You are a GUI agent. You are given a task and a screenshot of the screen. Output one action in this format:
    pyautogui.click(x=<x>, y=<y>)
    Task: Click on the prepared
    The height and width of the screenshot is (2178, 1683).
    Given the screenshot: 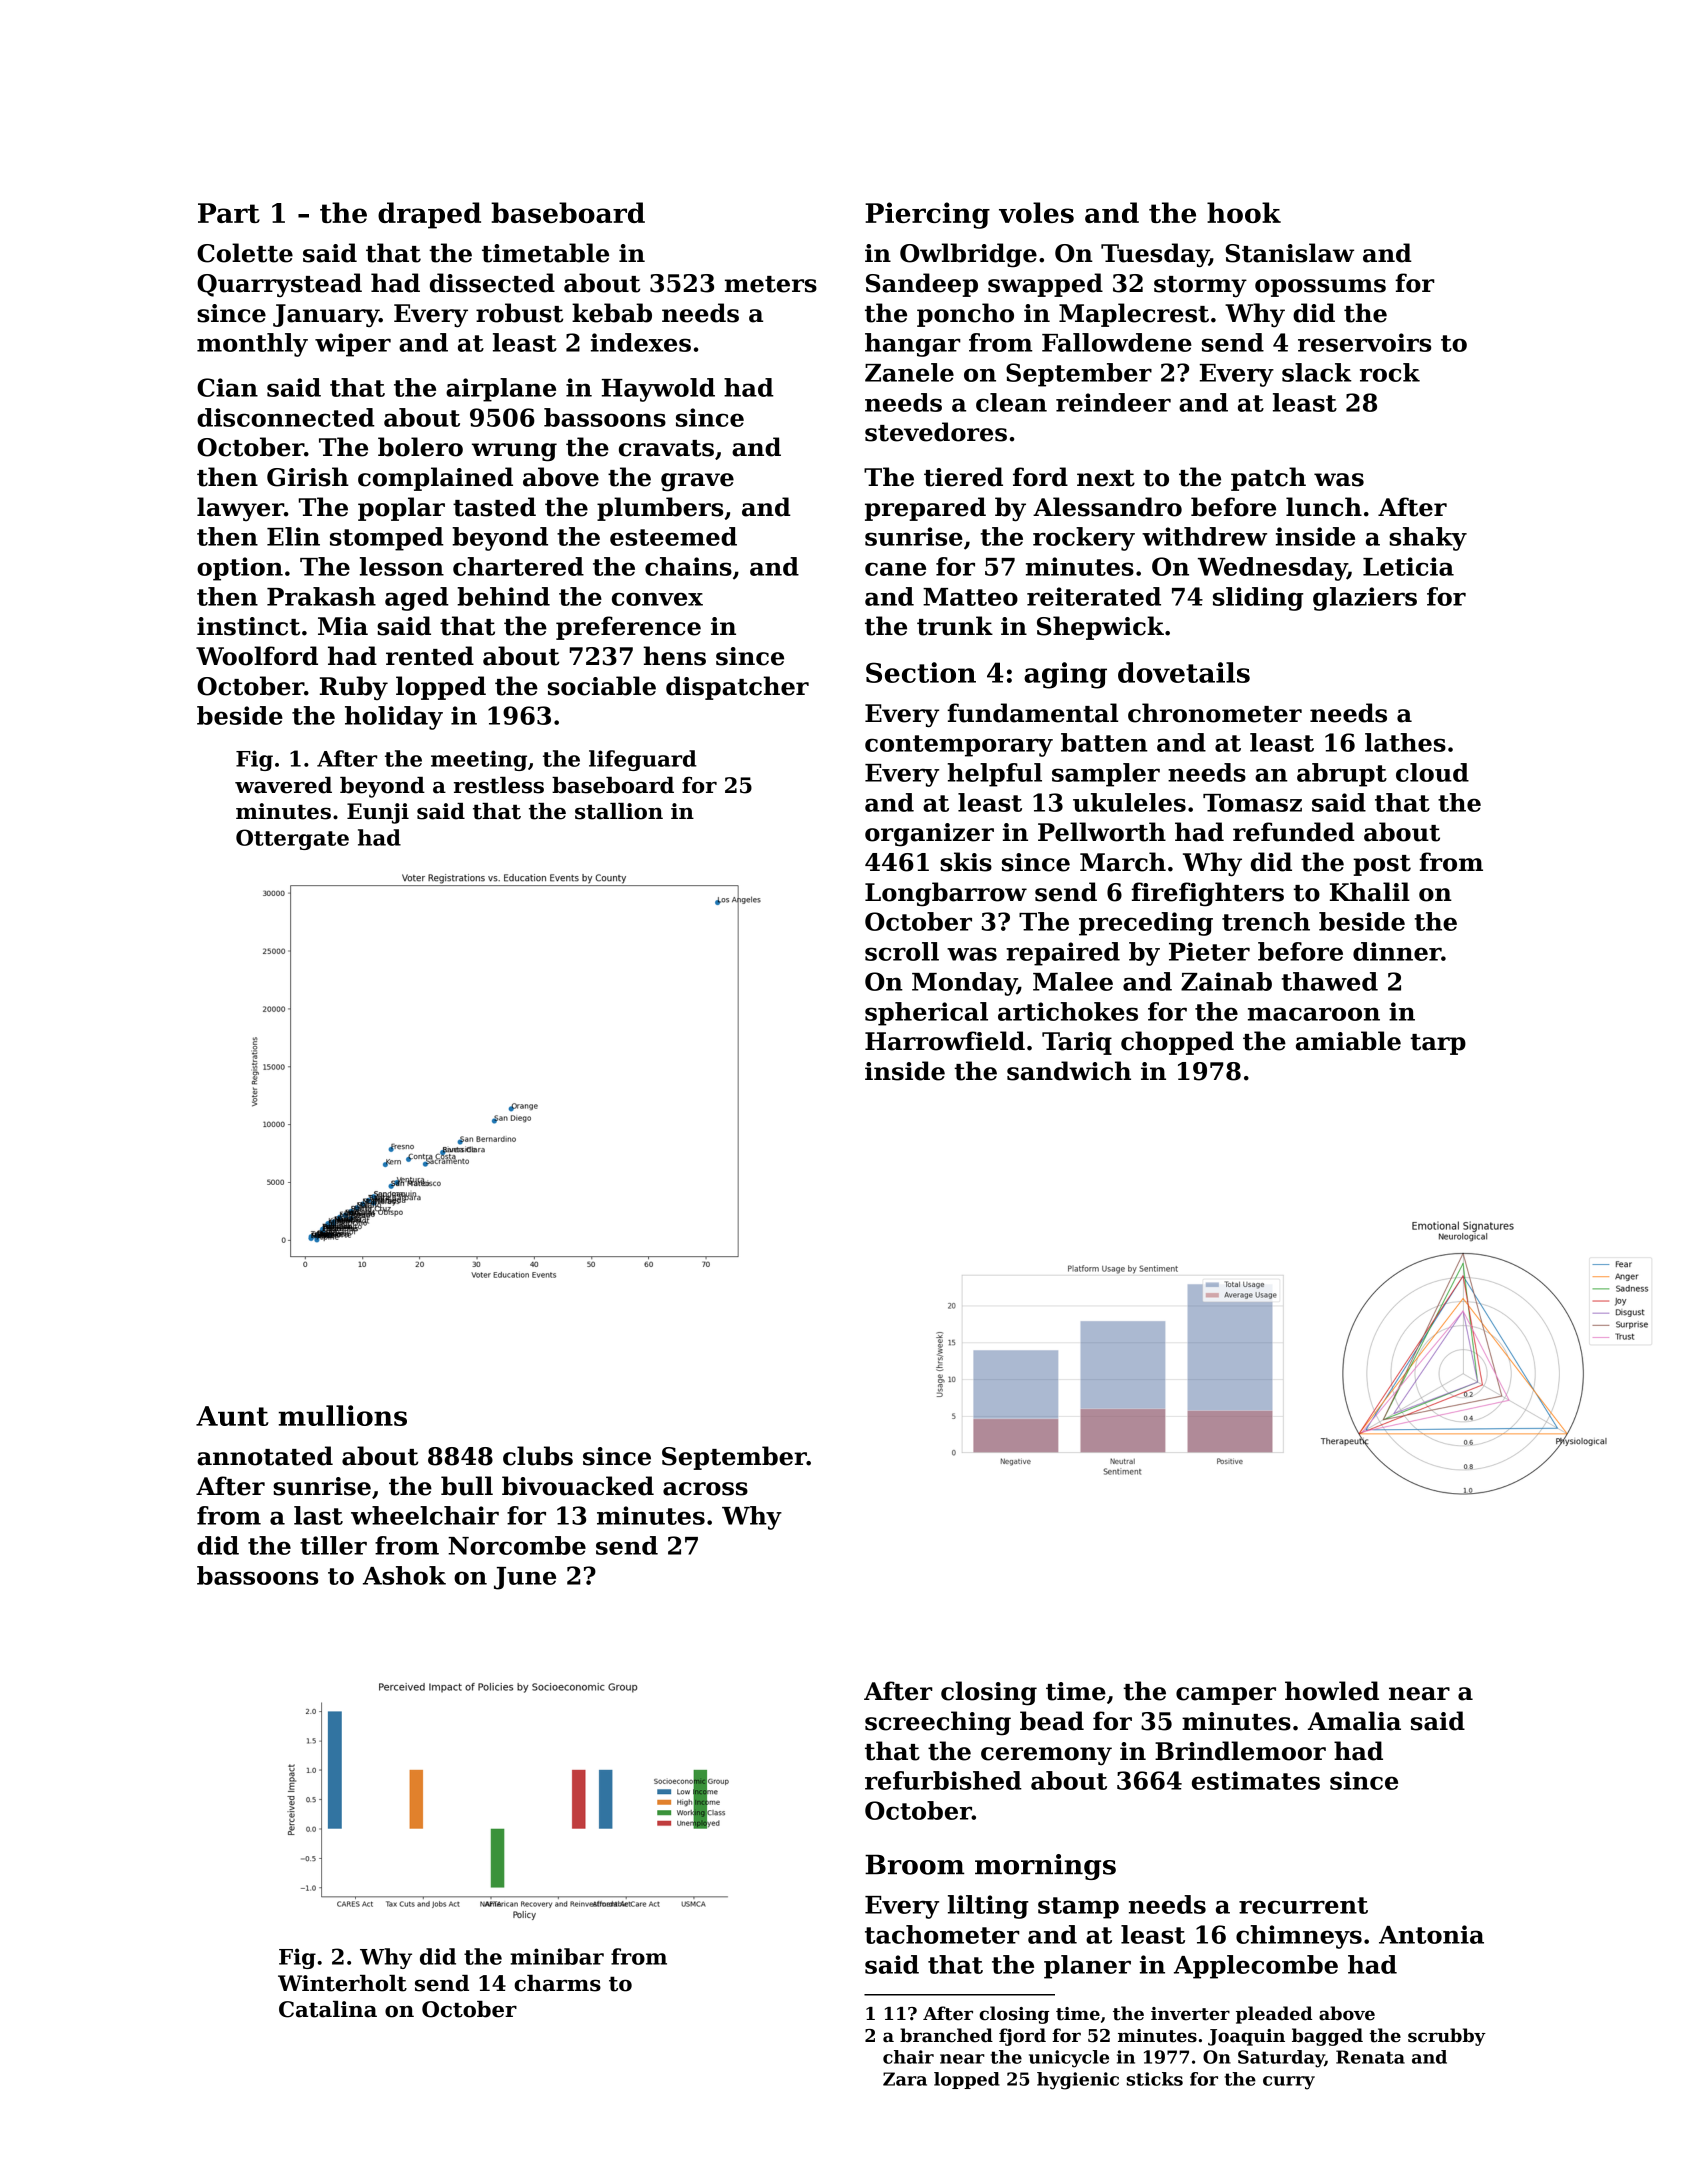 What is the action you would take?
    pyautogui.click(x=925, y=509)
